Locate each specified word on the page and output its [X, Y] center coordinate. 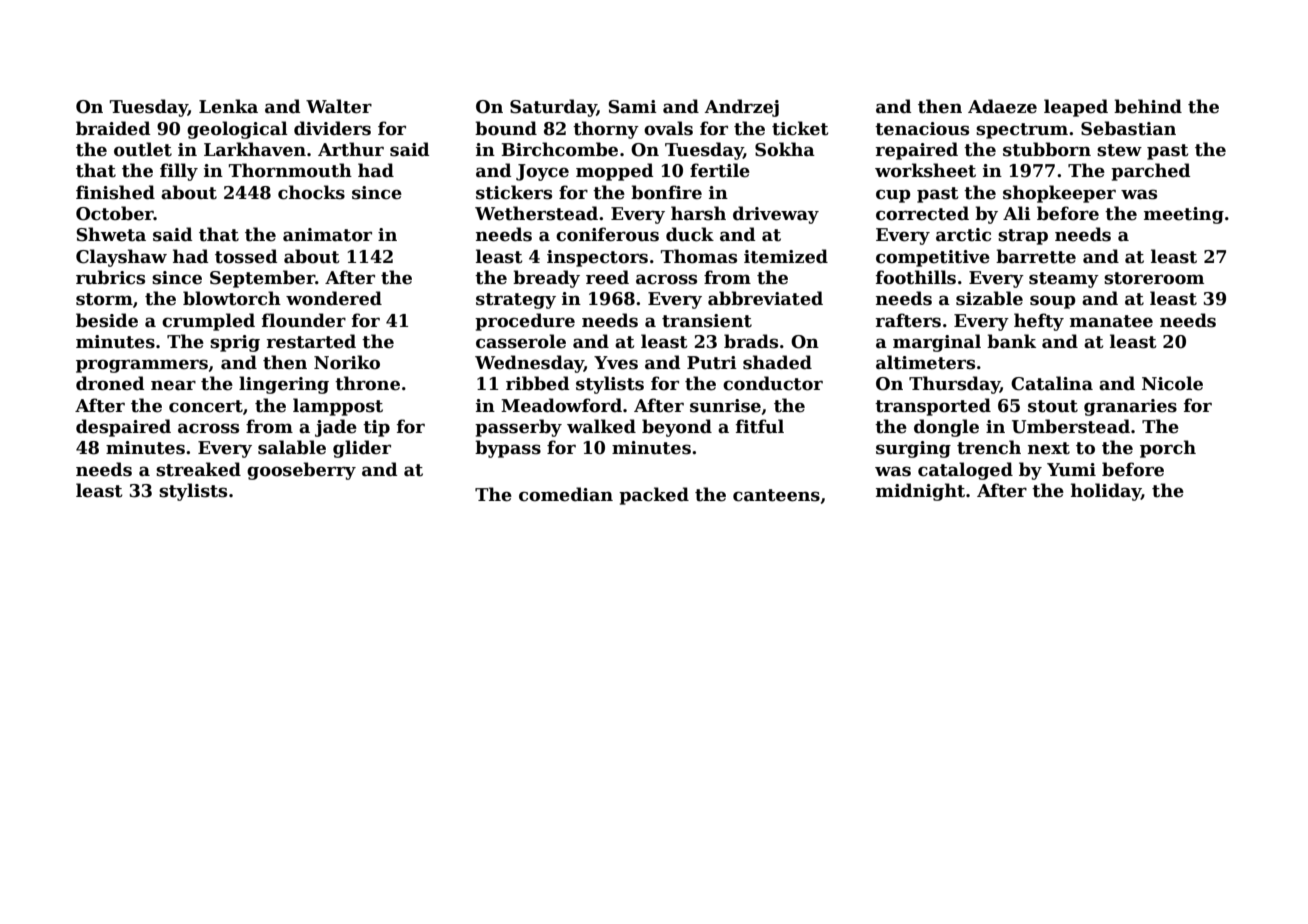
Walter [339, 106]
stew [1119, 150]
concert [206, 406]
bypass [508, 449]
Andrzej [742, 108]
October [115, 213]
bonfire [666, 192]
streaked [198, 469]
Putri [712, 363]
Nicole [1172, 383]
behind [1148, 106]
